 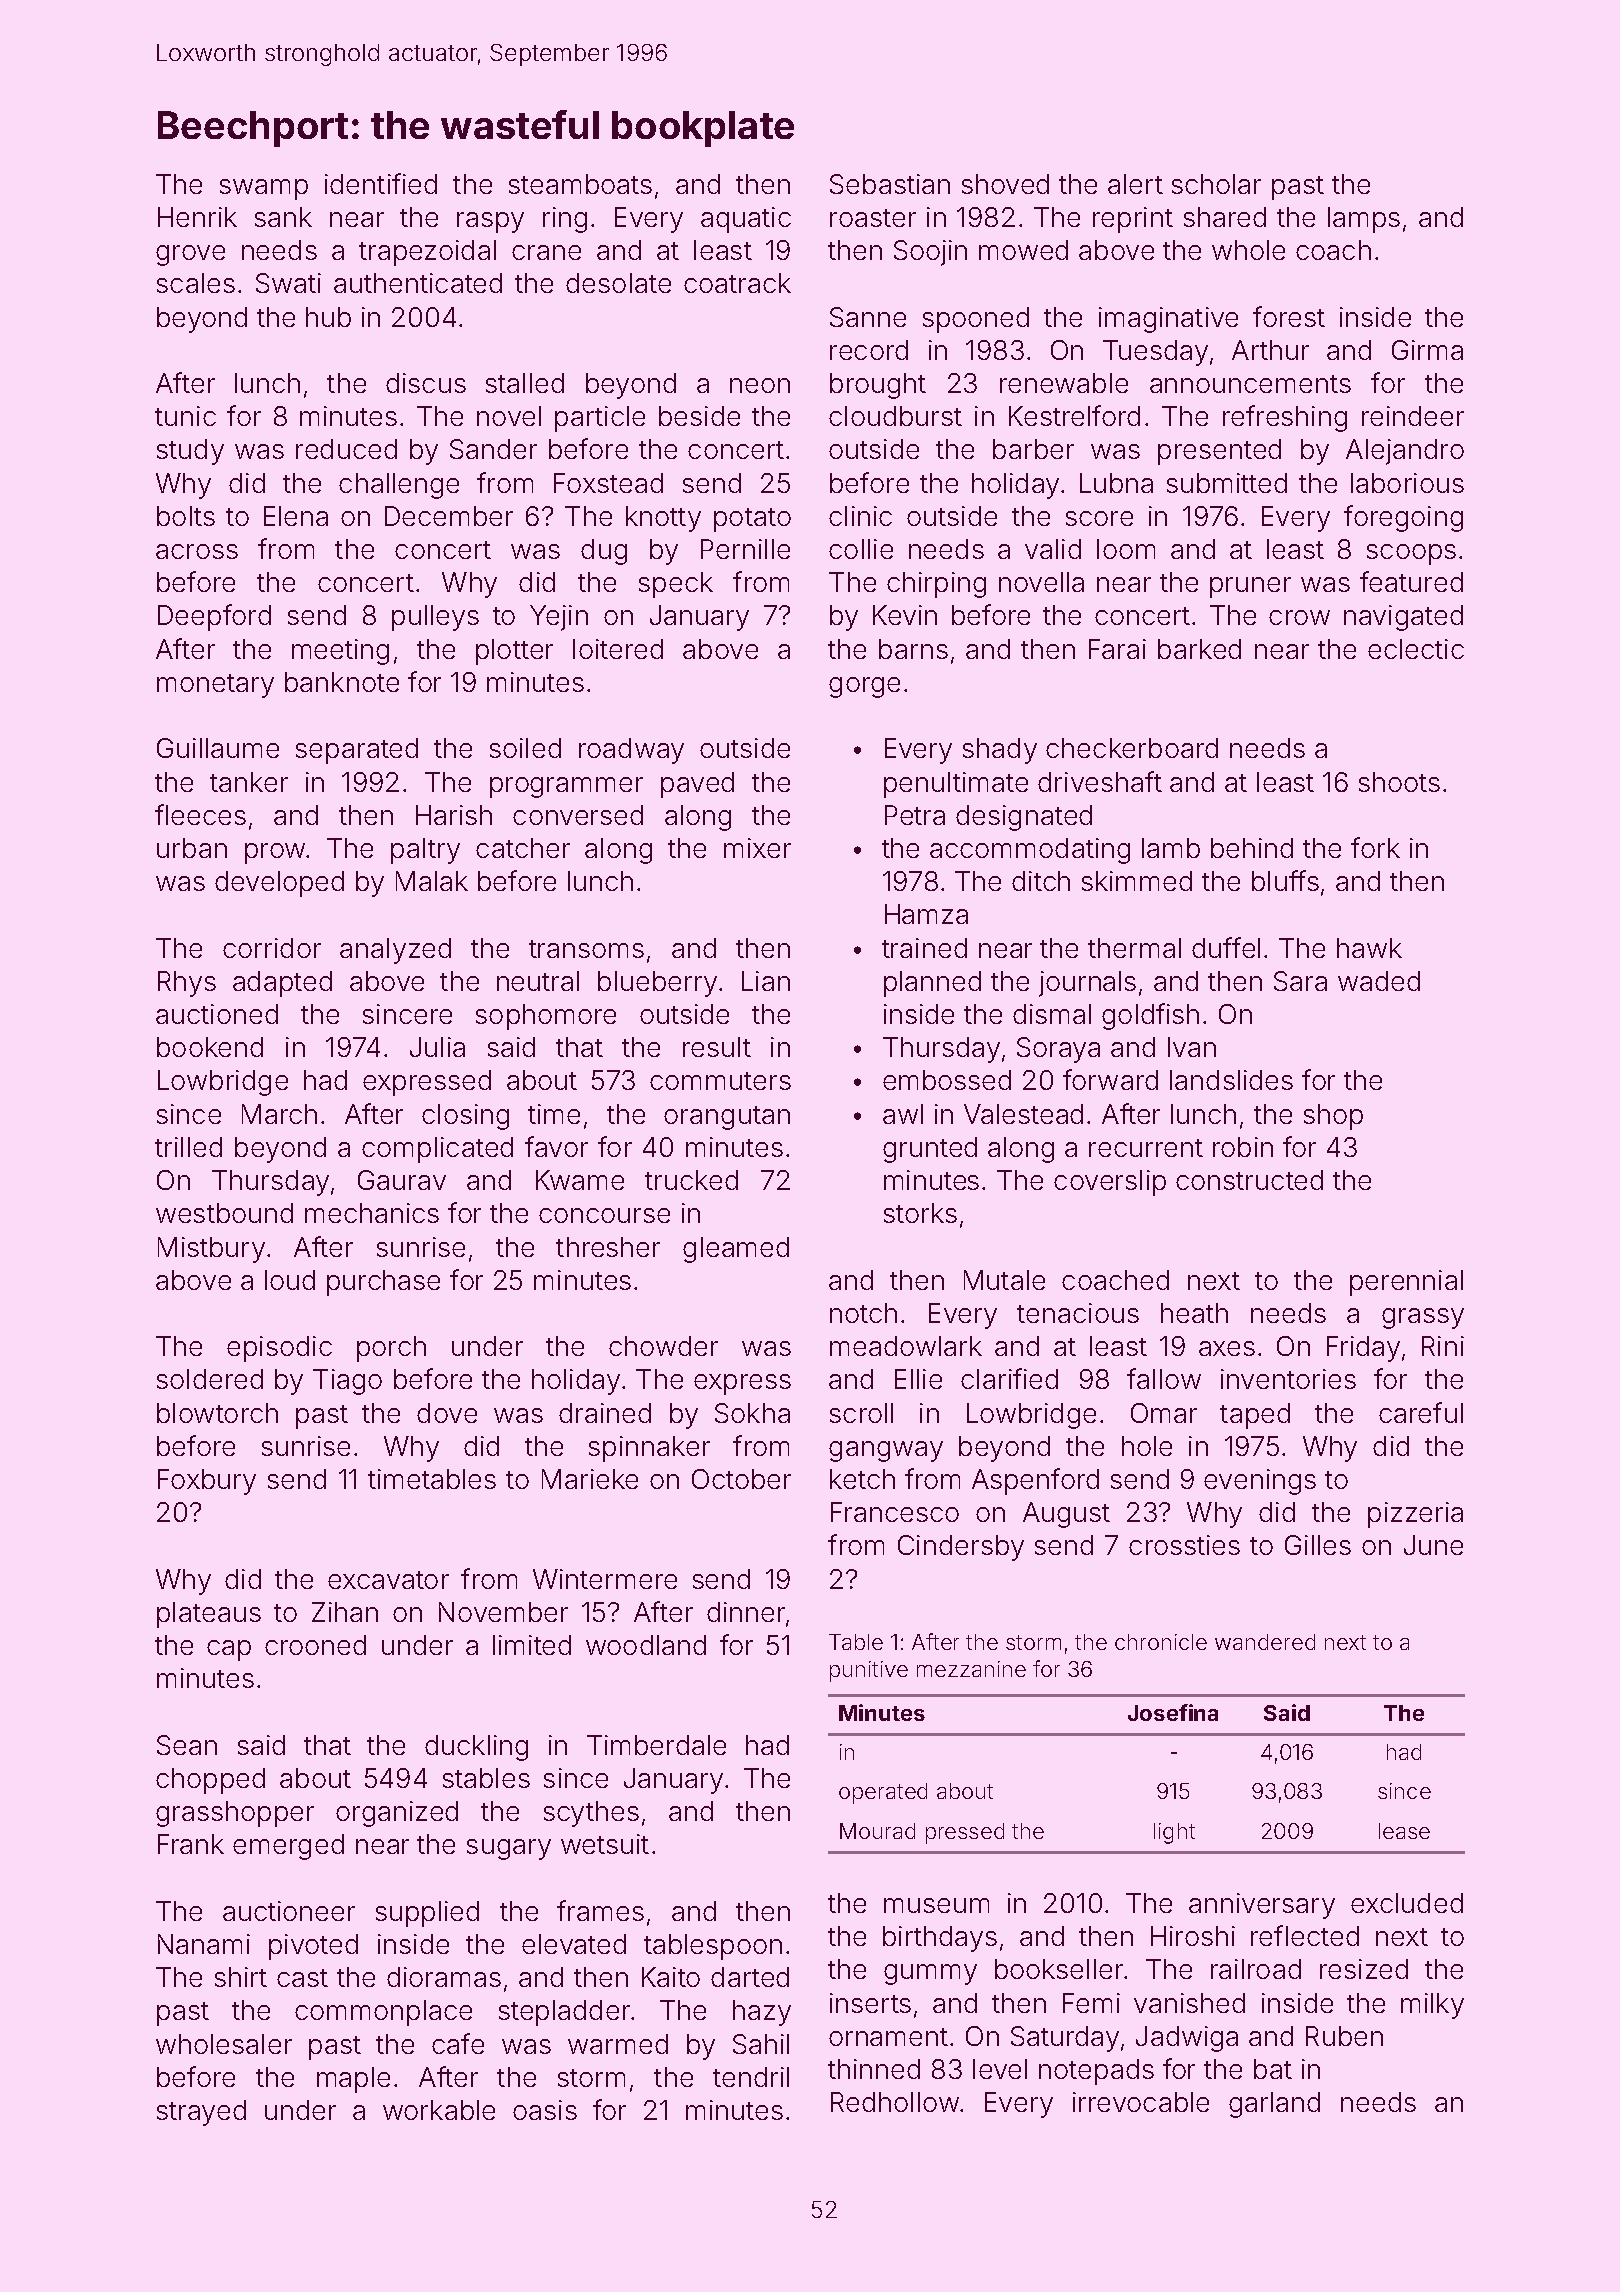 I want to click on lease, so click(x=1404, y=1831).
